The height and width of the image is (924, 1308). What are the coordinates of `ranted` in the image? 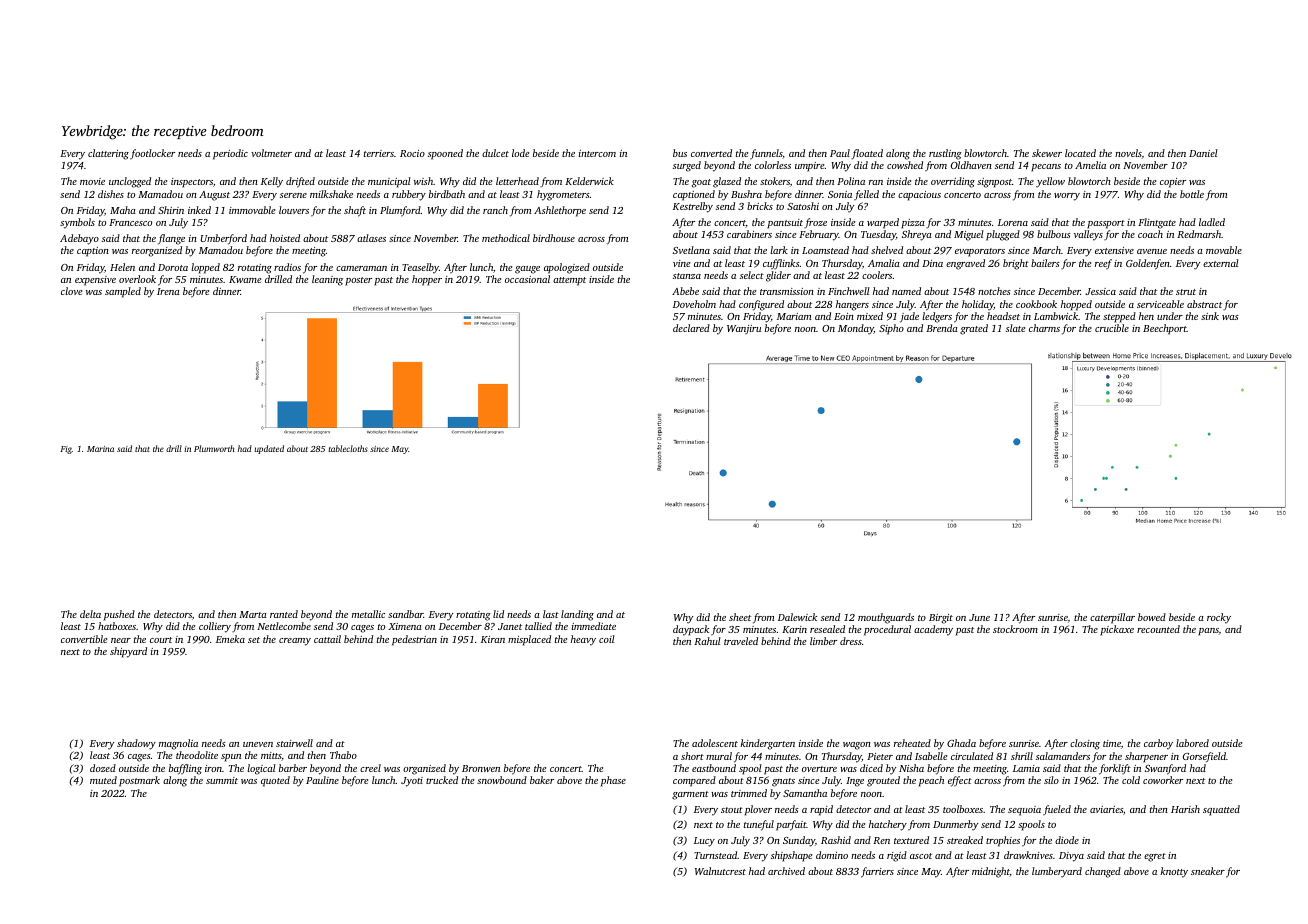 It's located at (284, 614).
